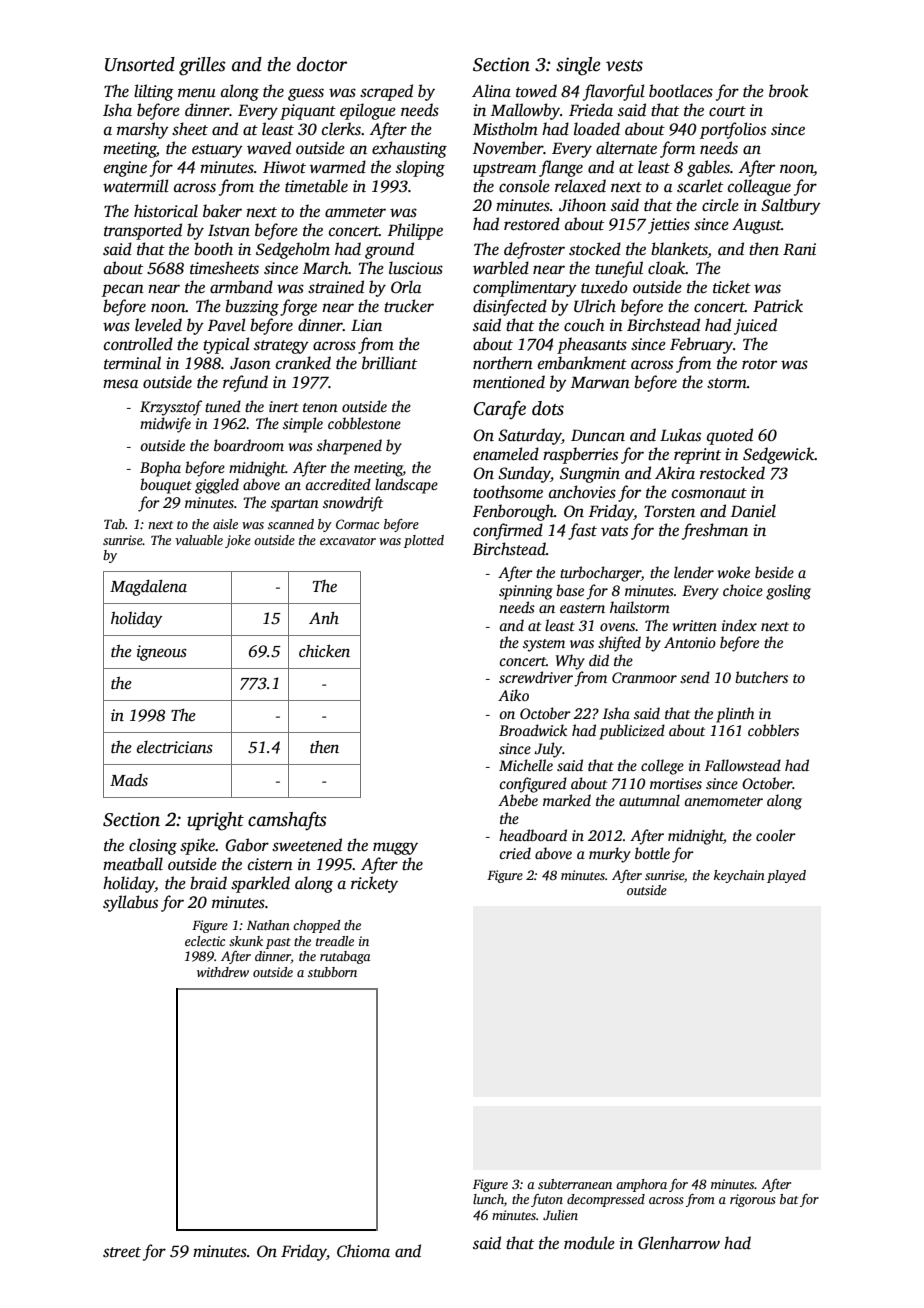  Describe the element at coordinates (166, 486) in the image. I see `bouquet` at that location.
